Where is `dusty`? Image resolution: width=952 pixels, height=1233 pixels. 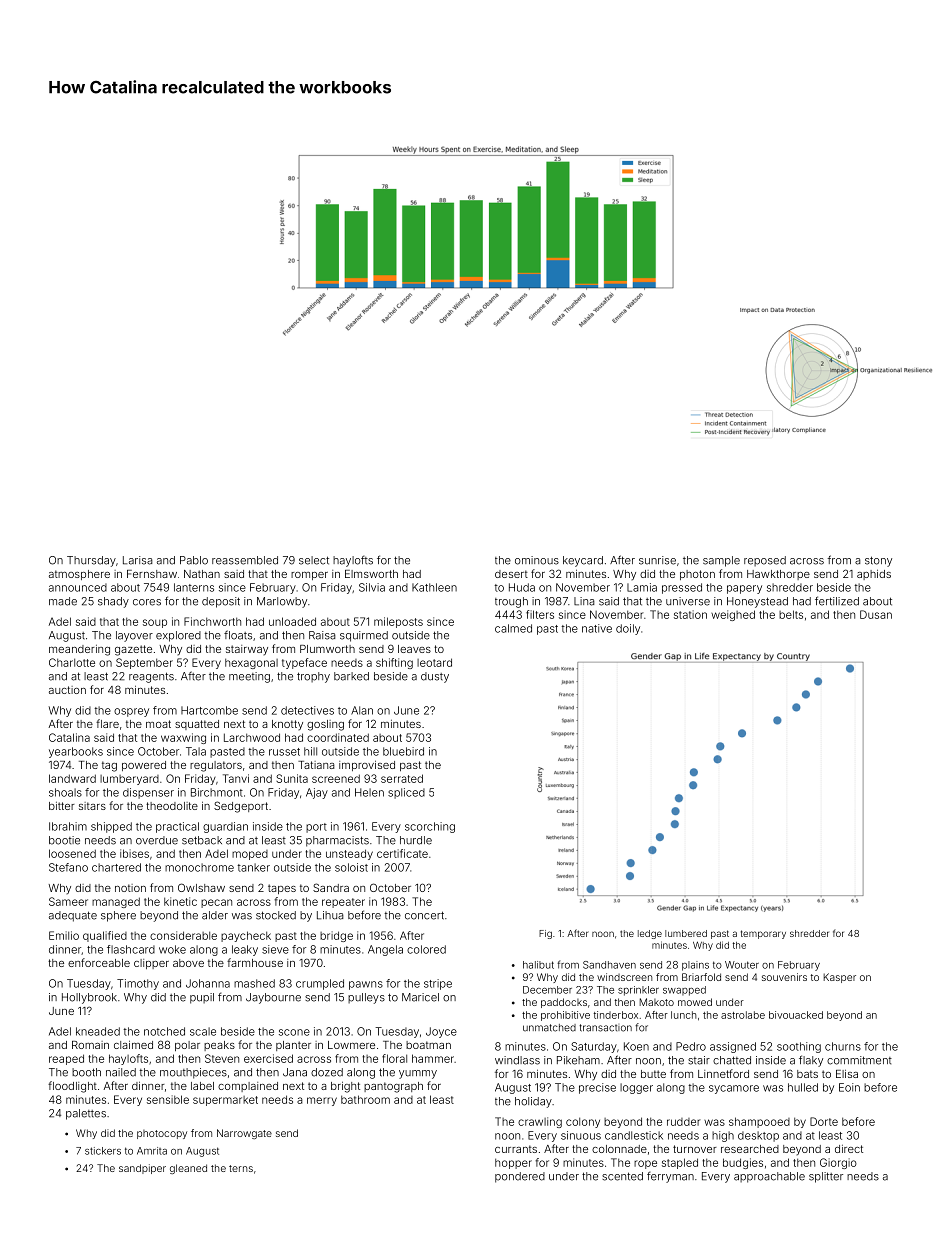 dusty is located at coordinates (435, 677).
